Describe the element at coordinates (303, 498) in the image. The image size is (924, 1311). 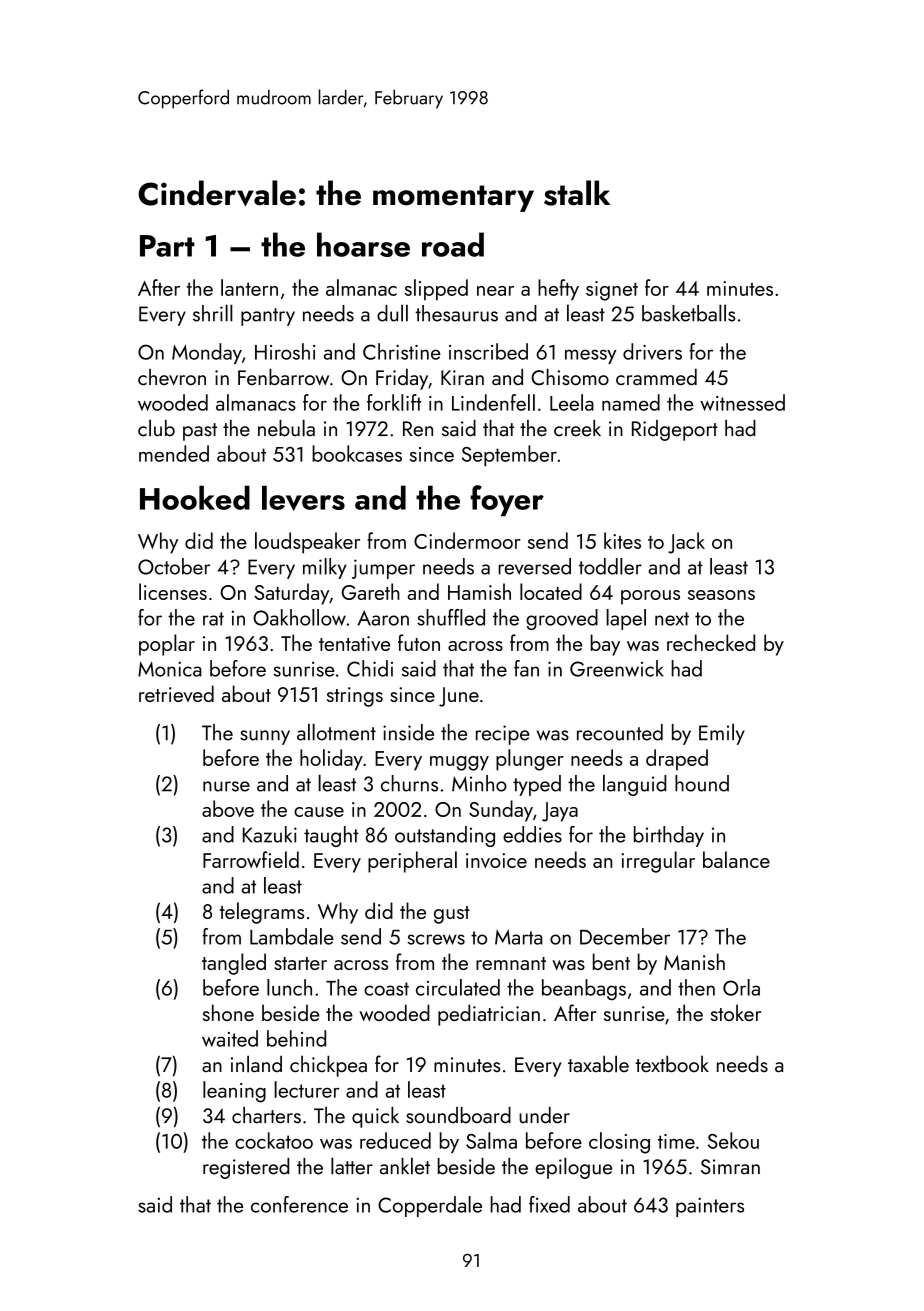
I see `levers` at that location.
